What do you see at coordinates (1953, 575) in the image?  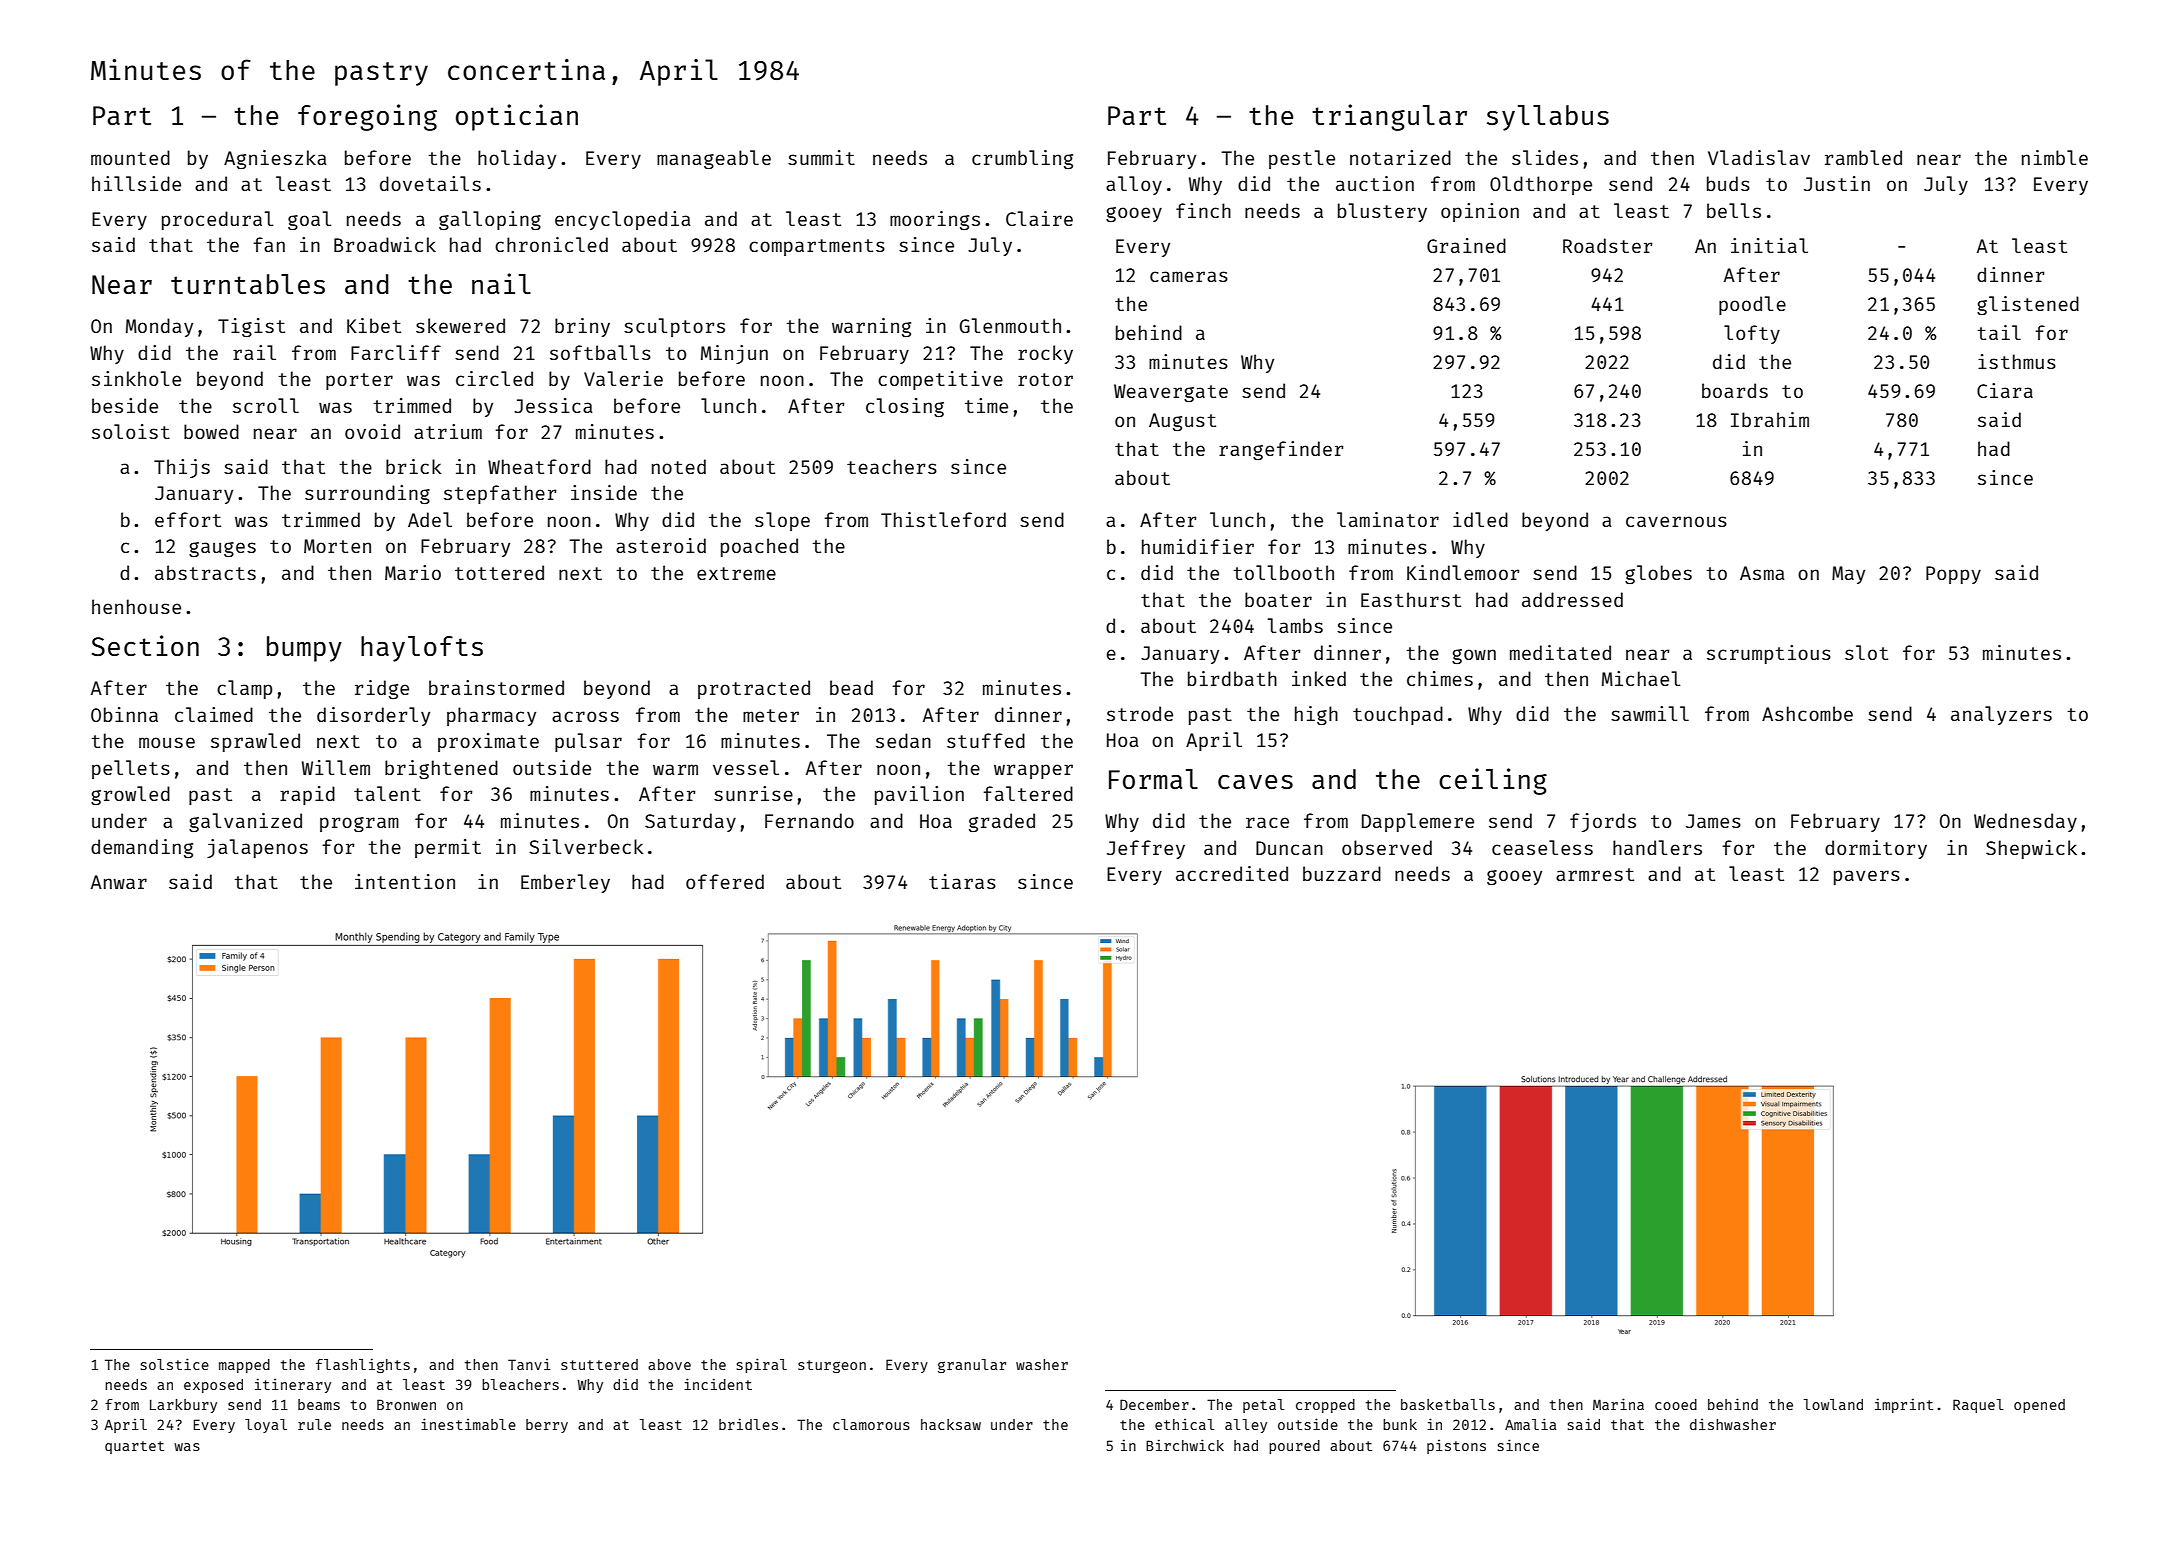 I see `Poppy` at bounding box center [1953, 575].
